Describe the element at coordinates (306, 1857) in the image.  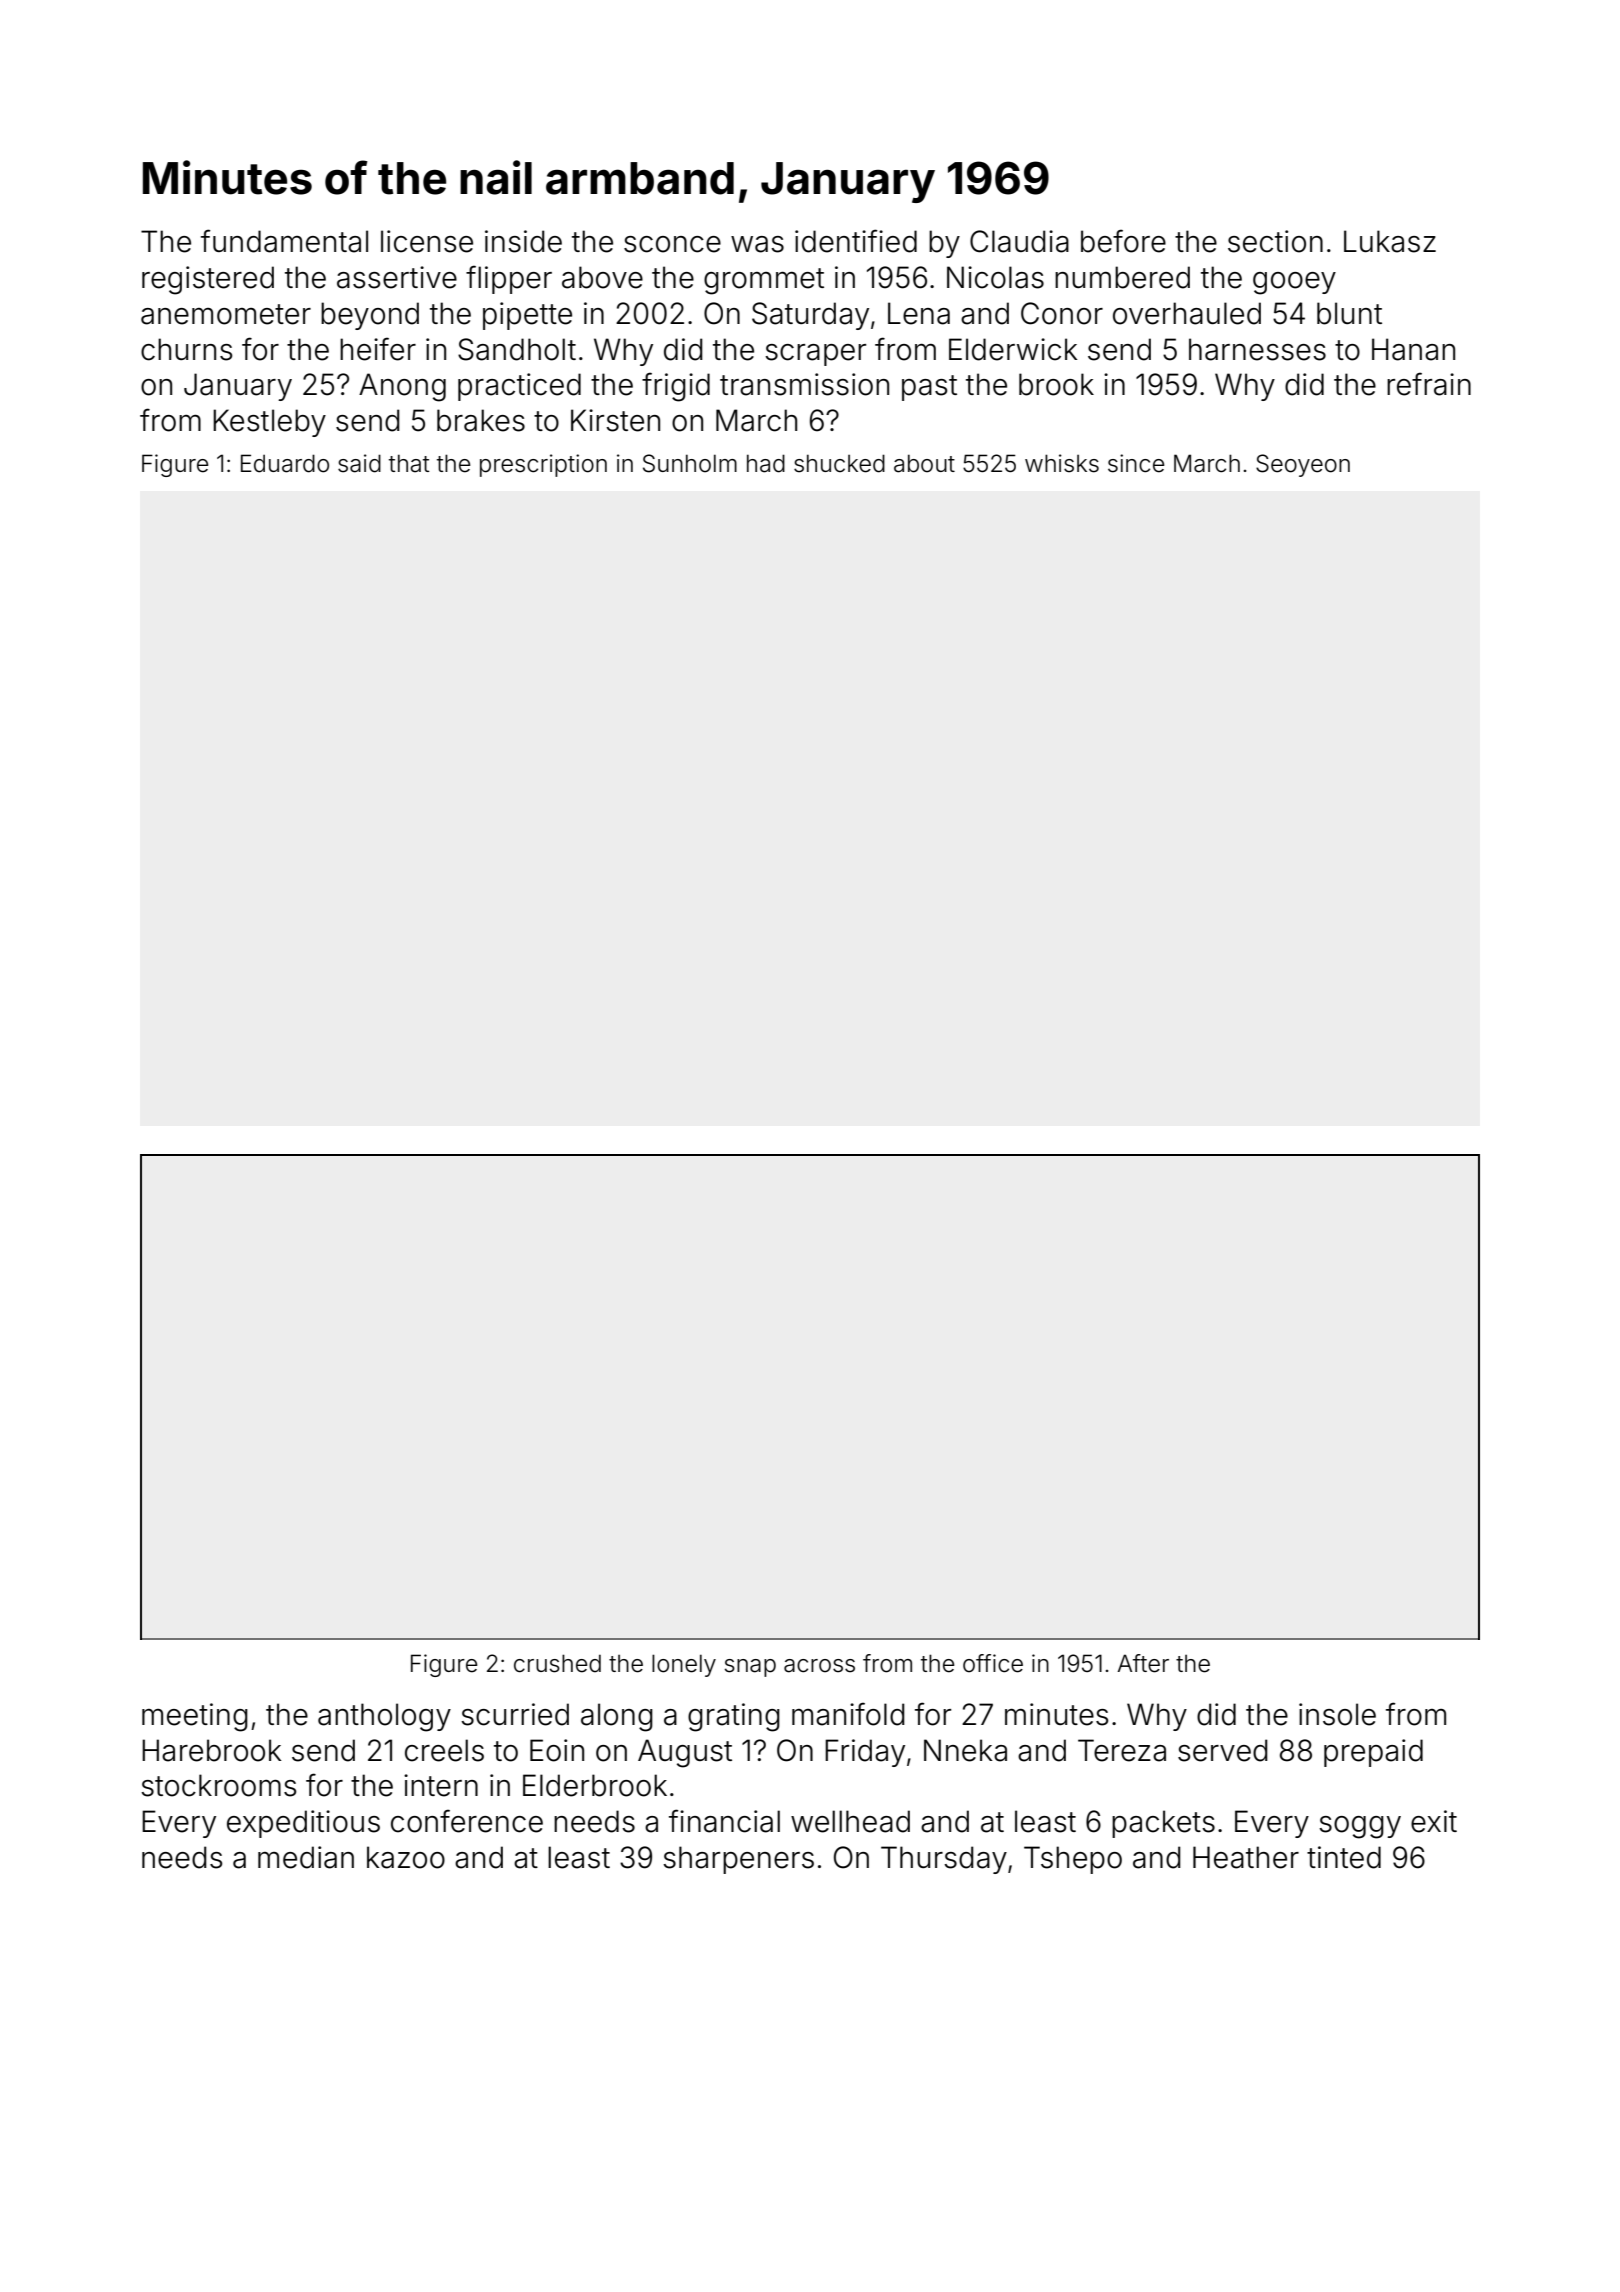
I see `median` at that location.
